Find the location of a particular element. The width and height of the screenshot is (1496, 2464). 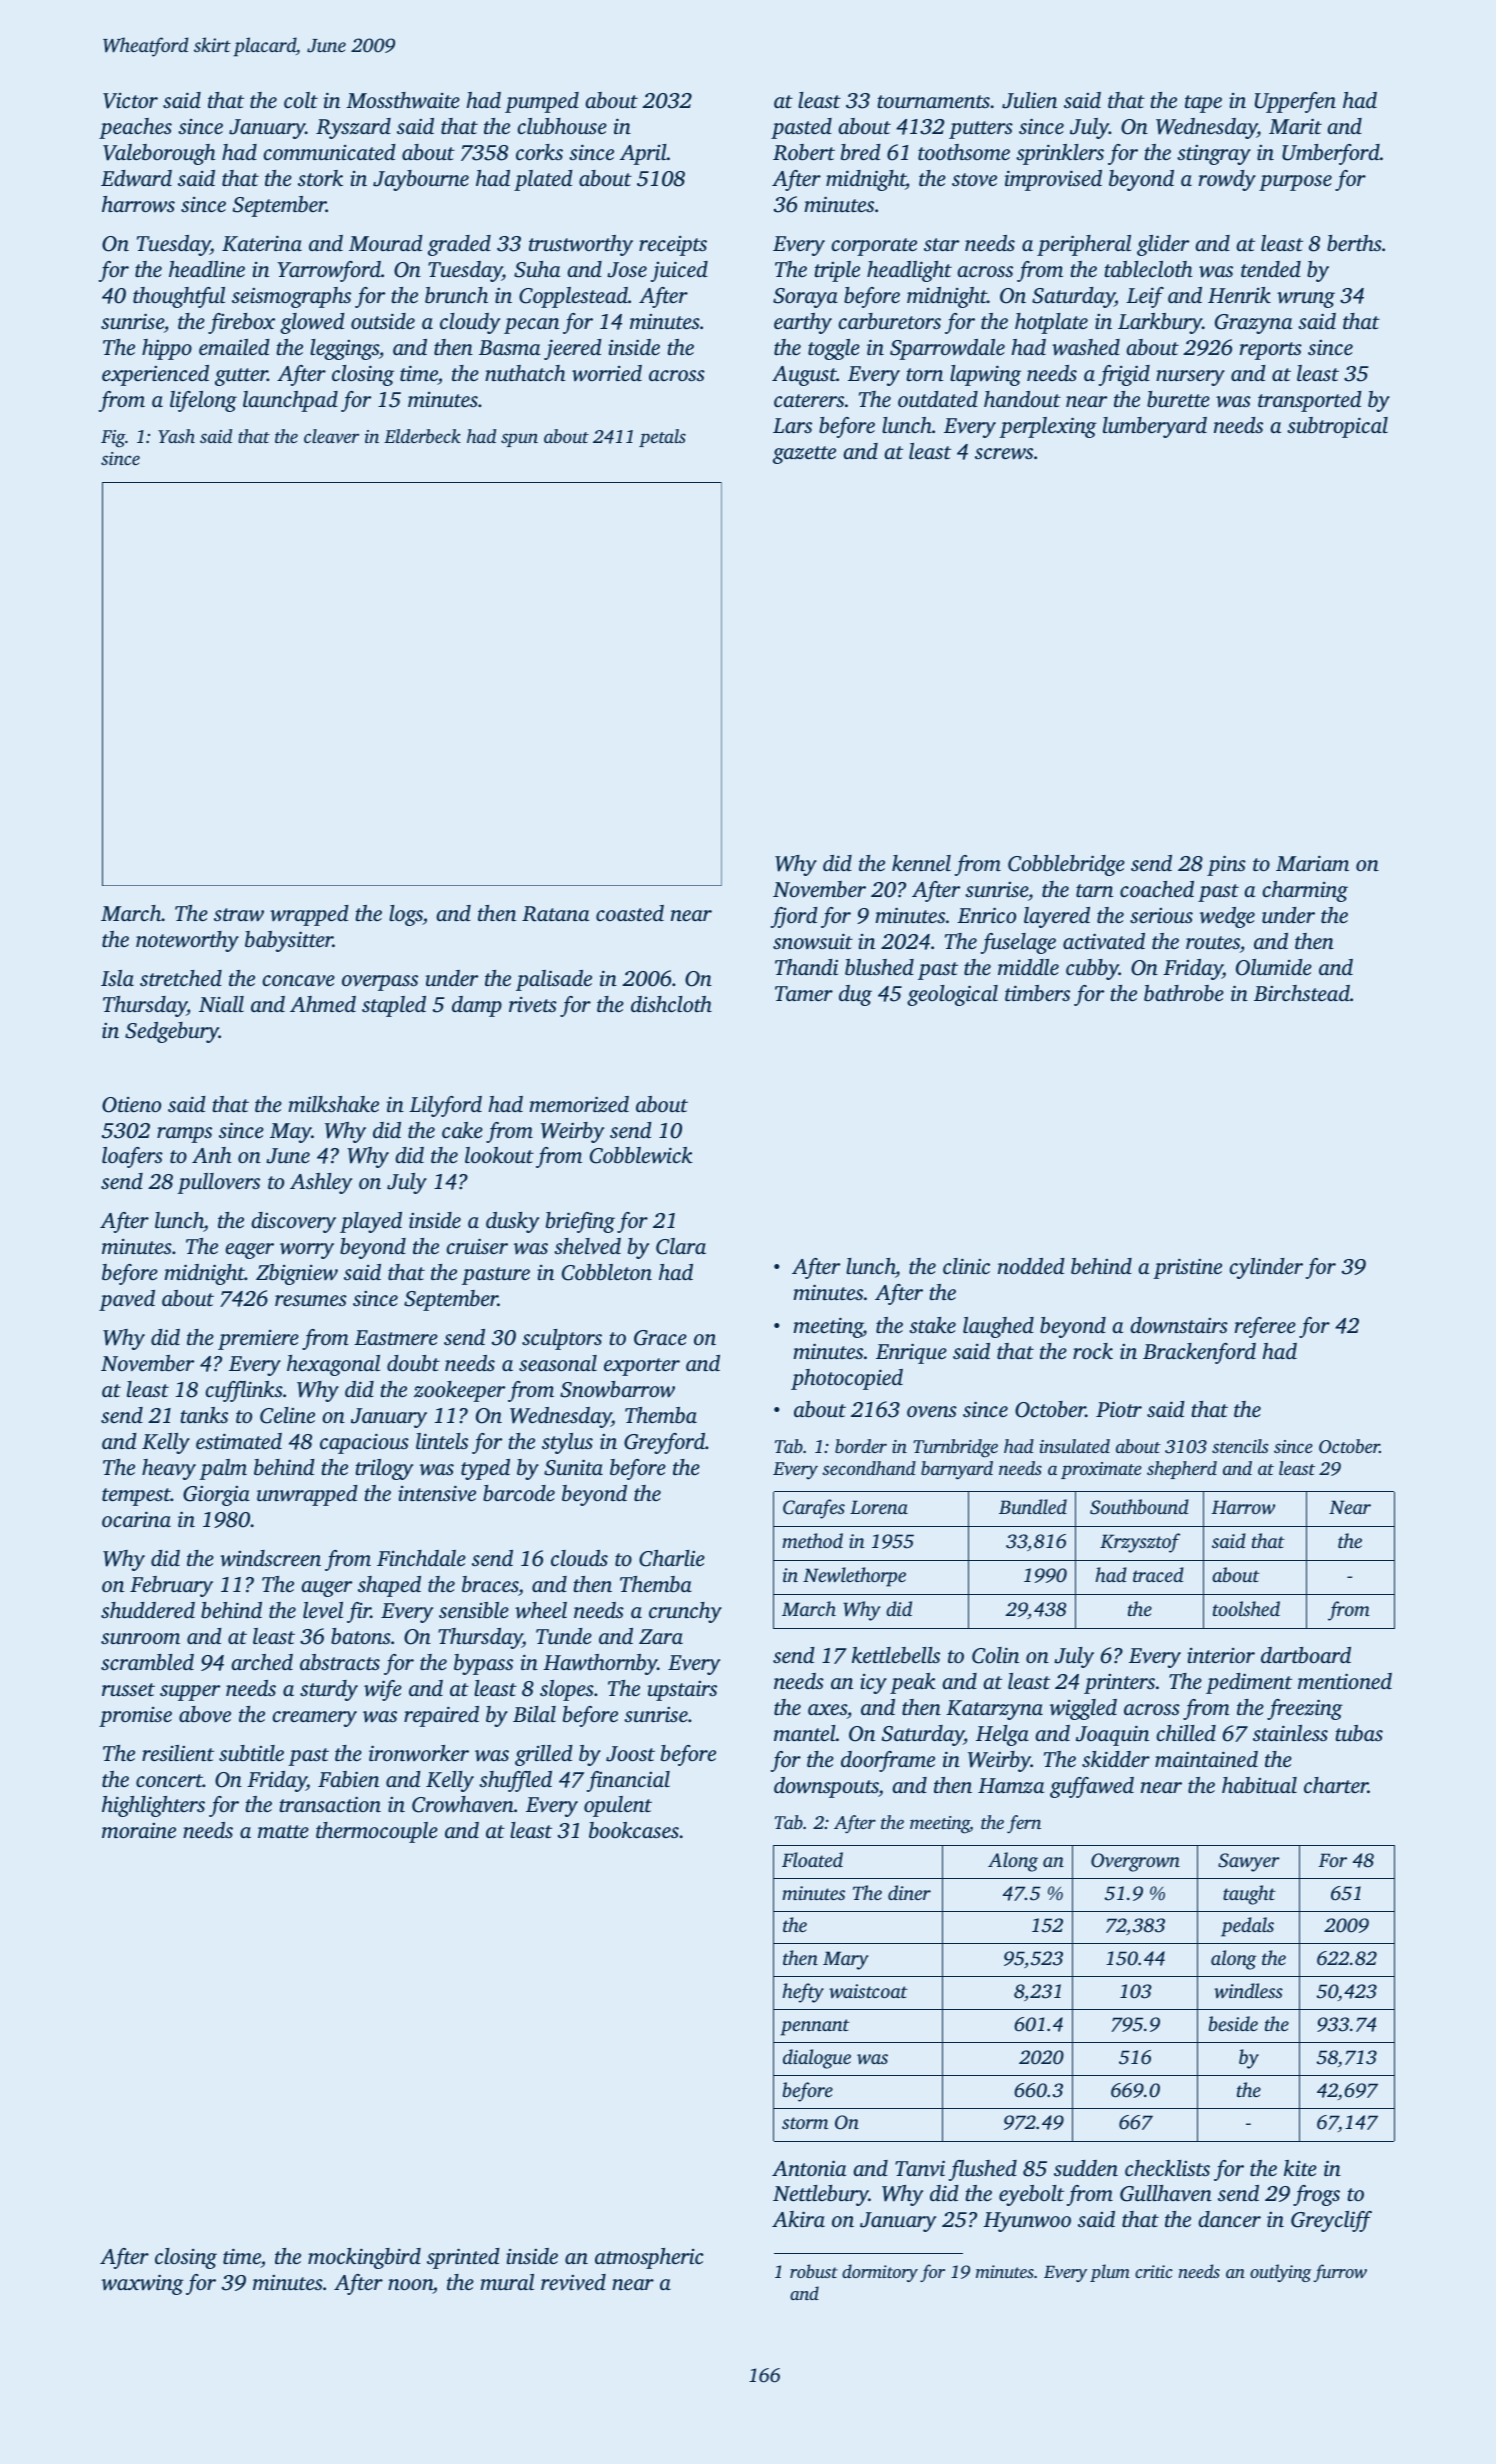

waxwing is located at coordinates (143, 2284).
